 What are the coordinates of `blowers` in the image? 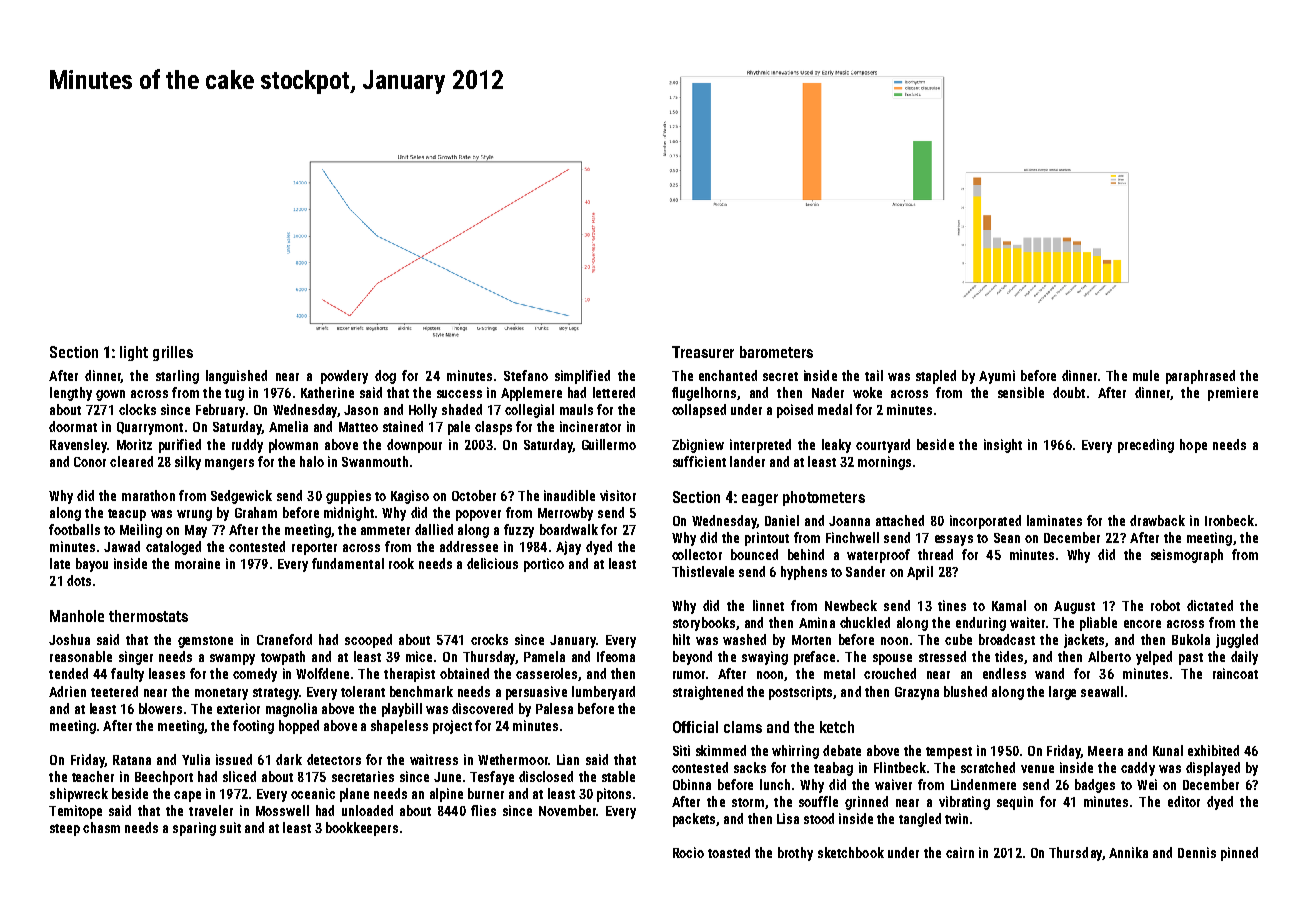 It's located at (160, 708).
